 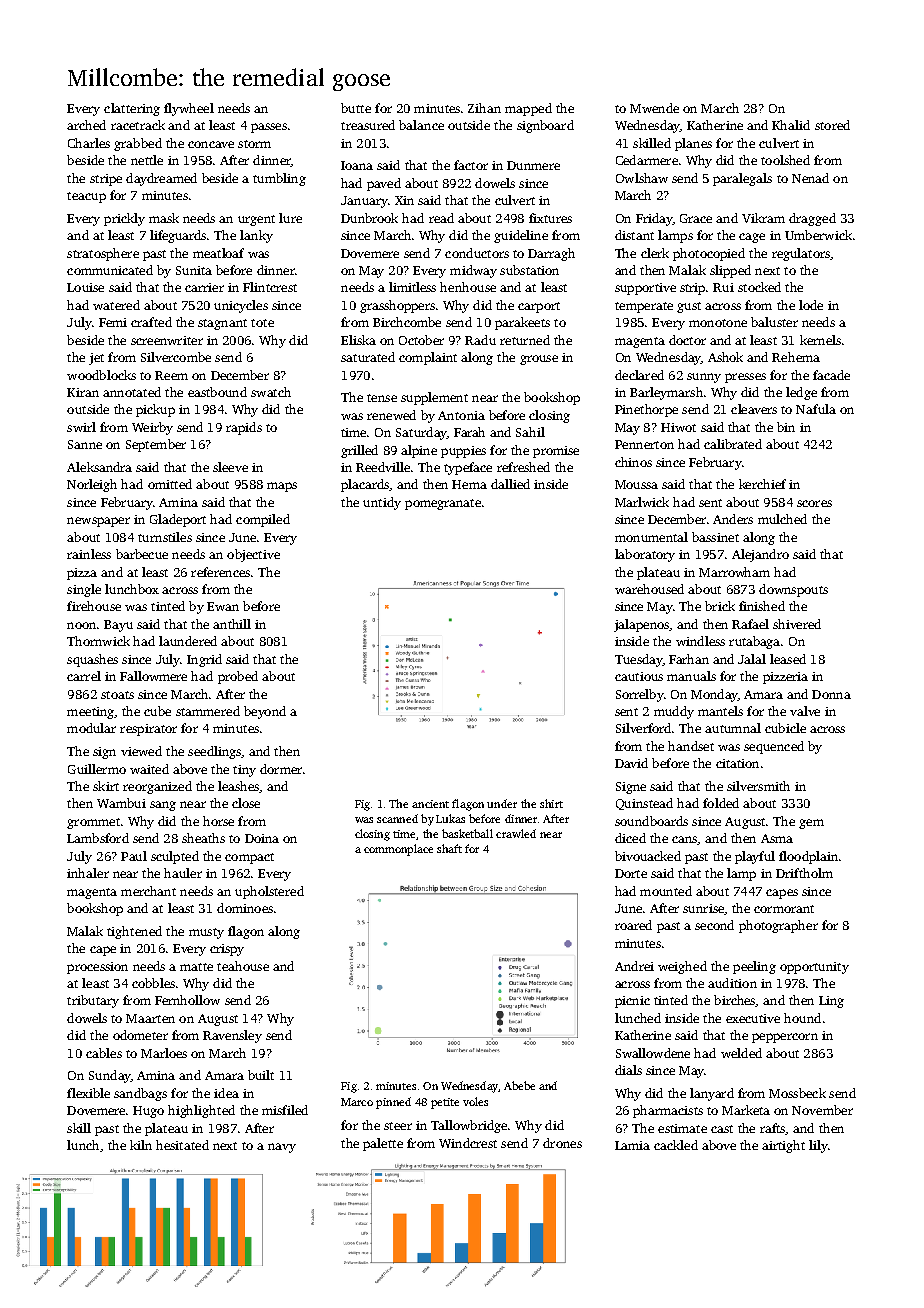 What do you see at coordinates (754, 642) in the screenshot?
I see `rutabaga` at bounding box center [754, 642].
